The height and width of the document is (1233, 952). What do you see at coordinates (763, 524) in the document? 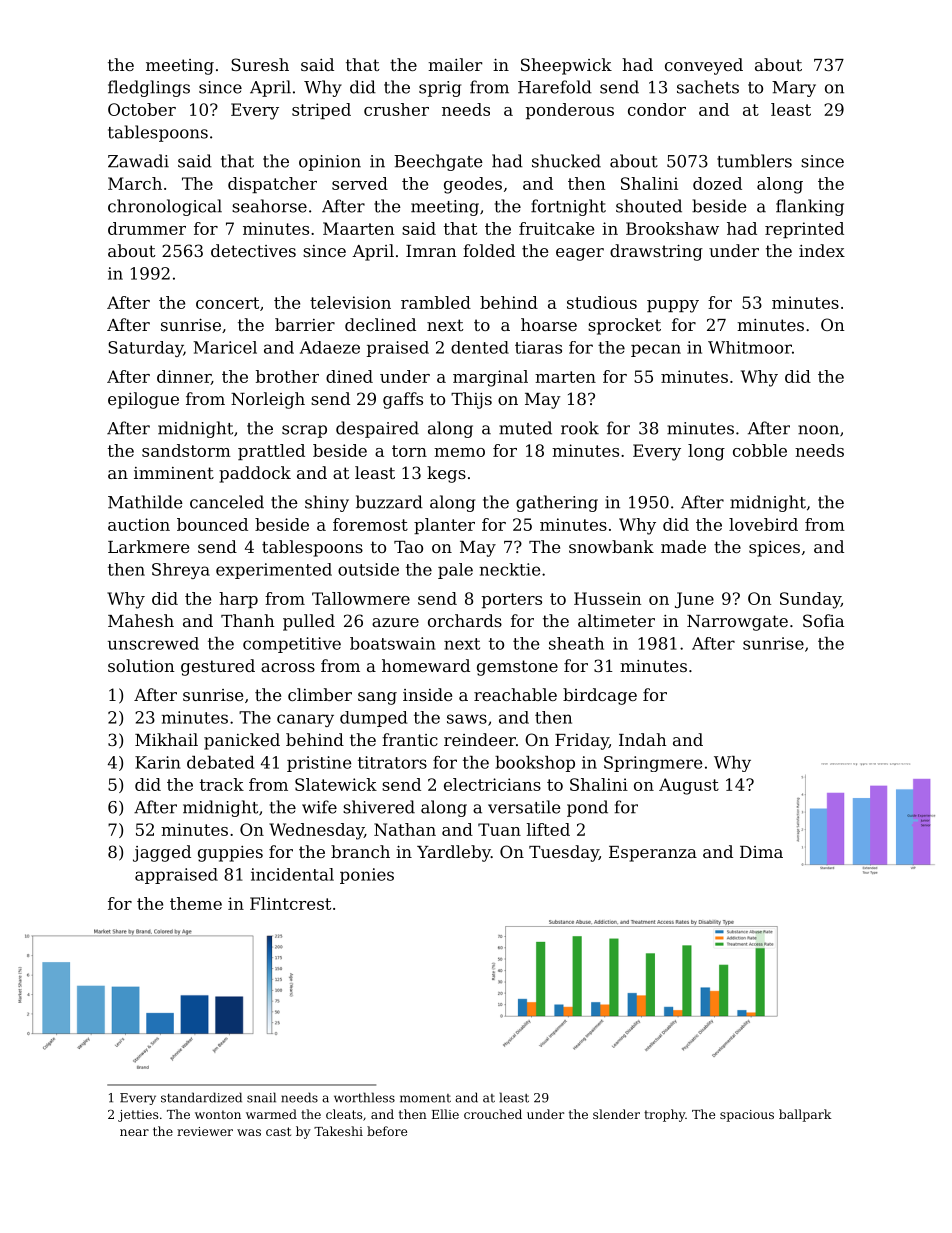
I see `lovebird` at bounding box center [763, 524].
